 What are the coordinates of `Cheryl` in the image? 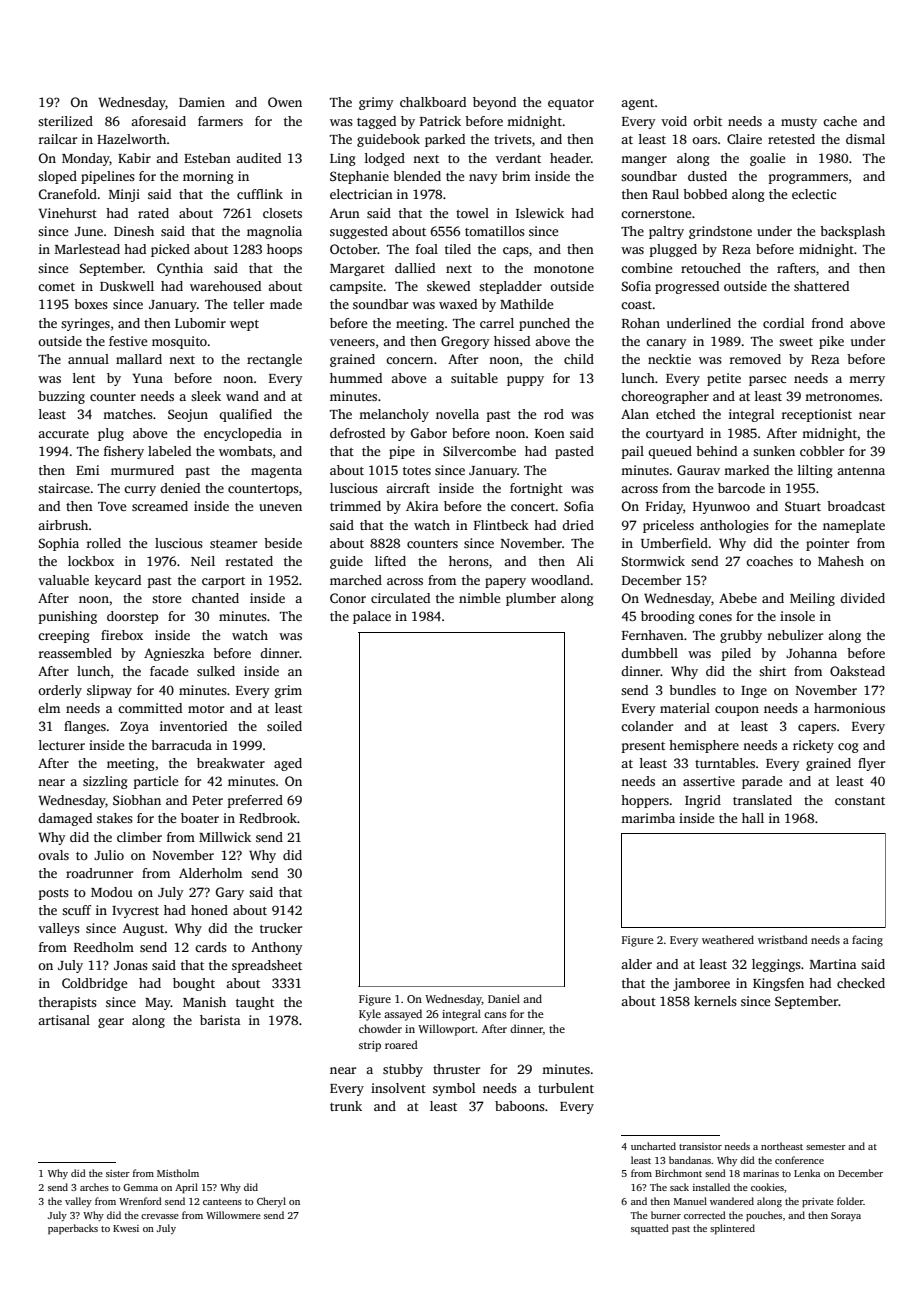 It's located at (271, 1202).
